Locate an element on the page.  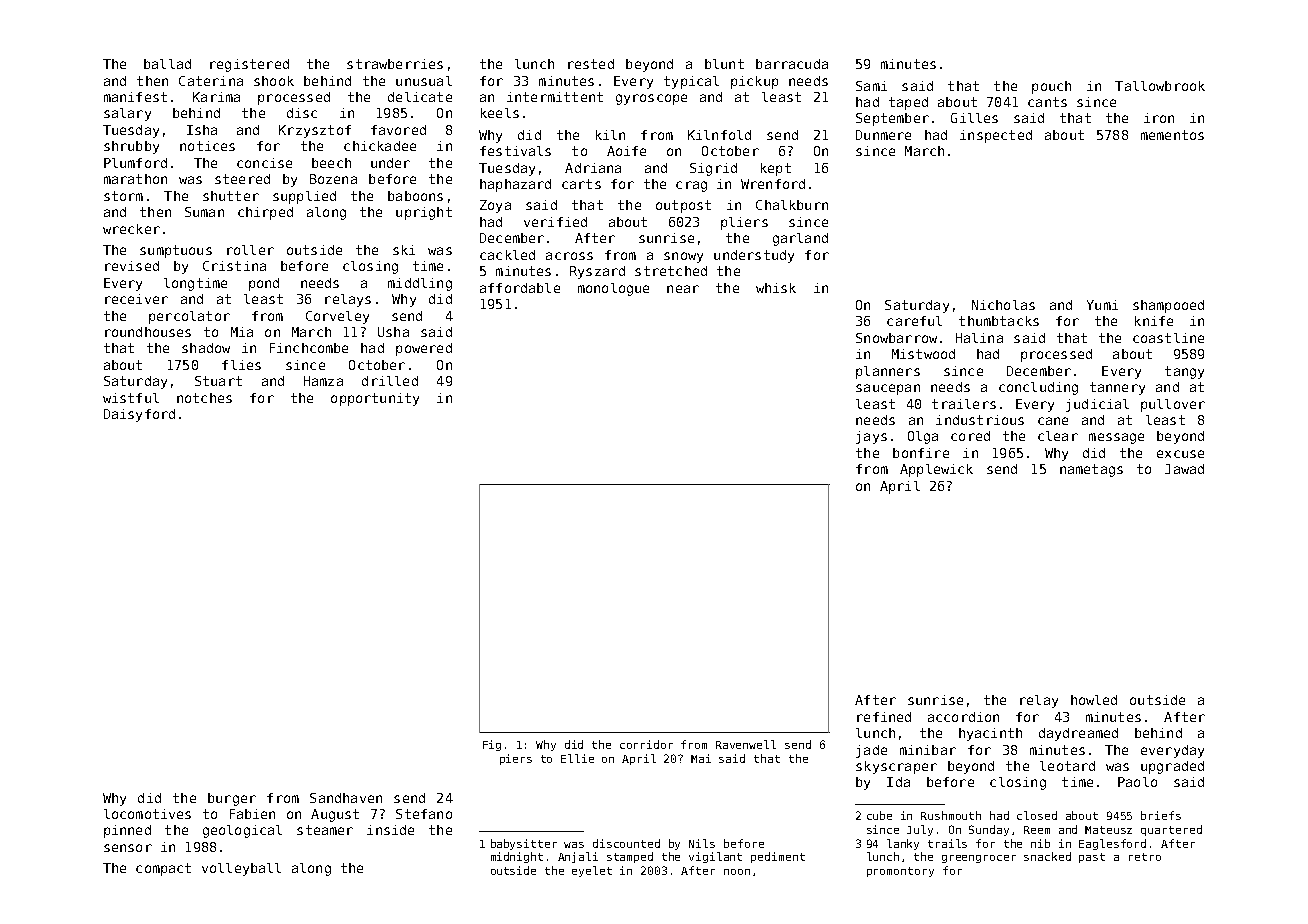
volleyball is located at coordinates (241, 869).
